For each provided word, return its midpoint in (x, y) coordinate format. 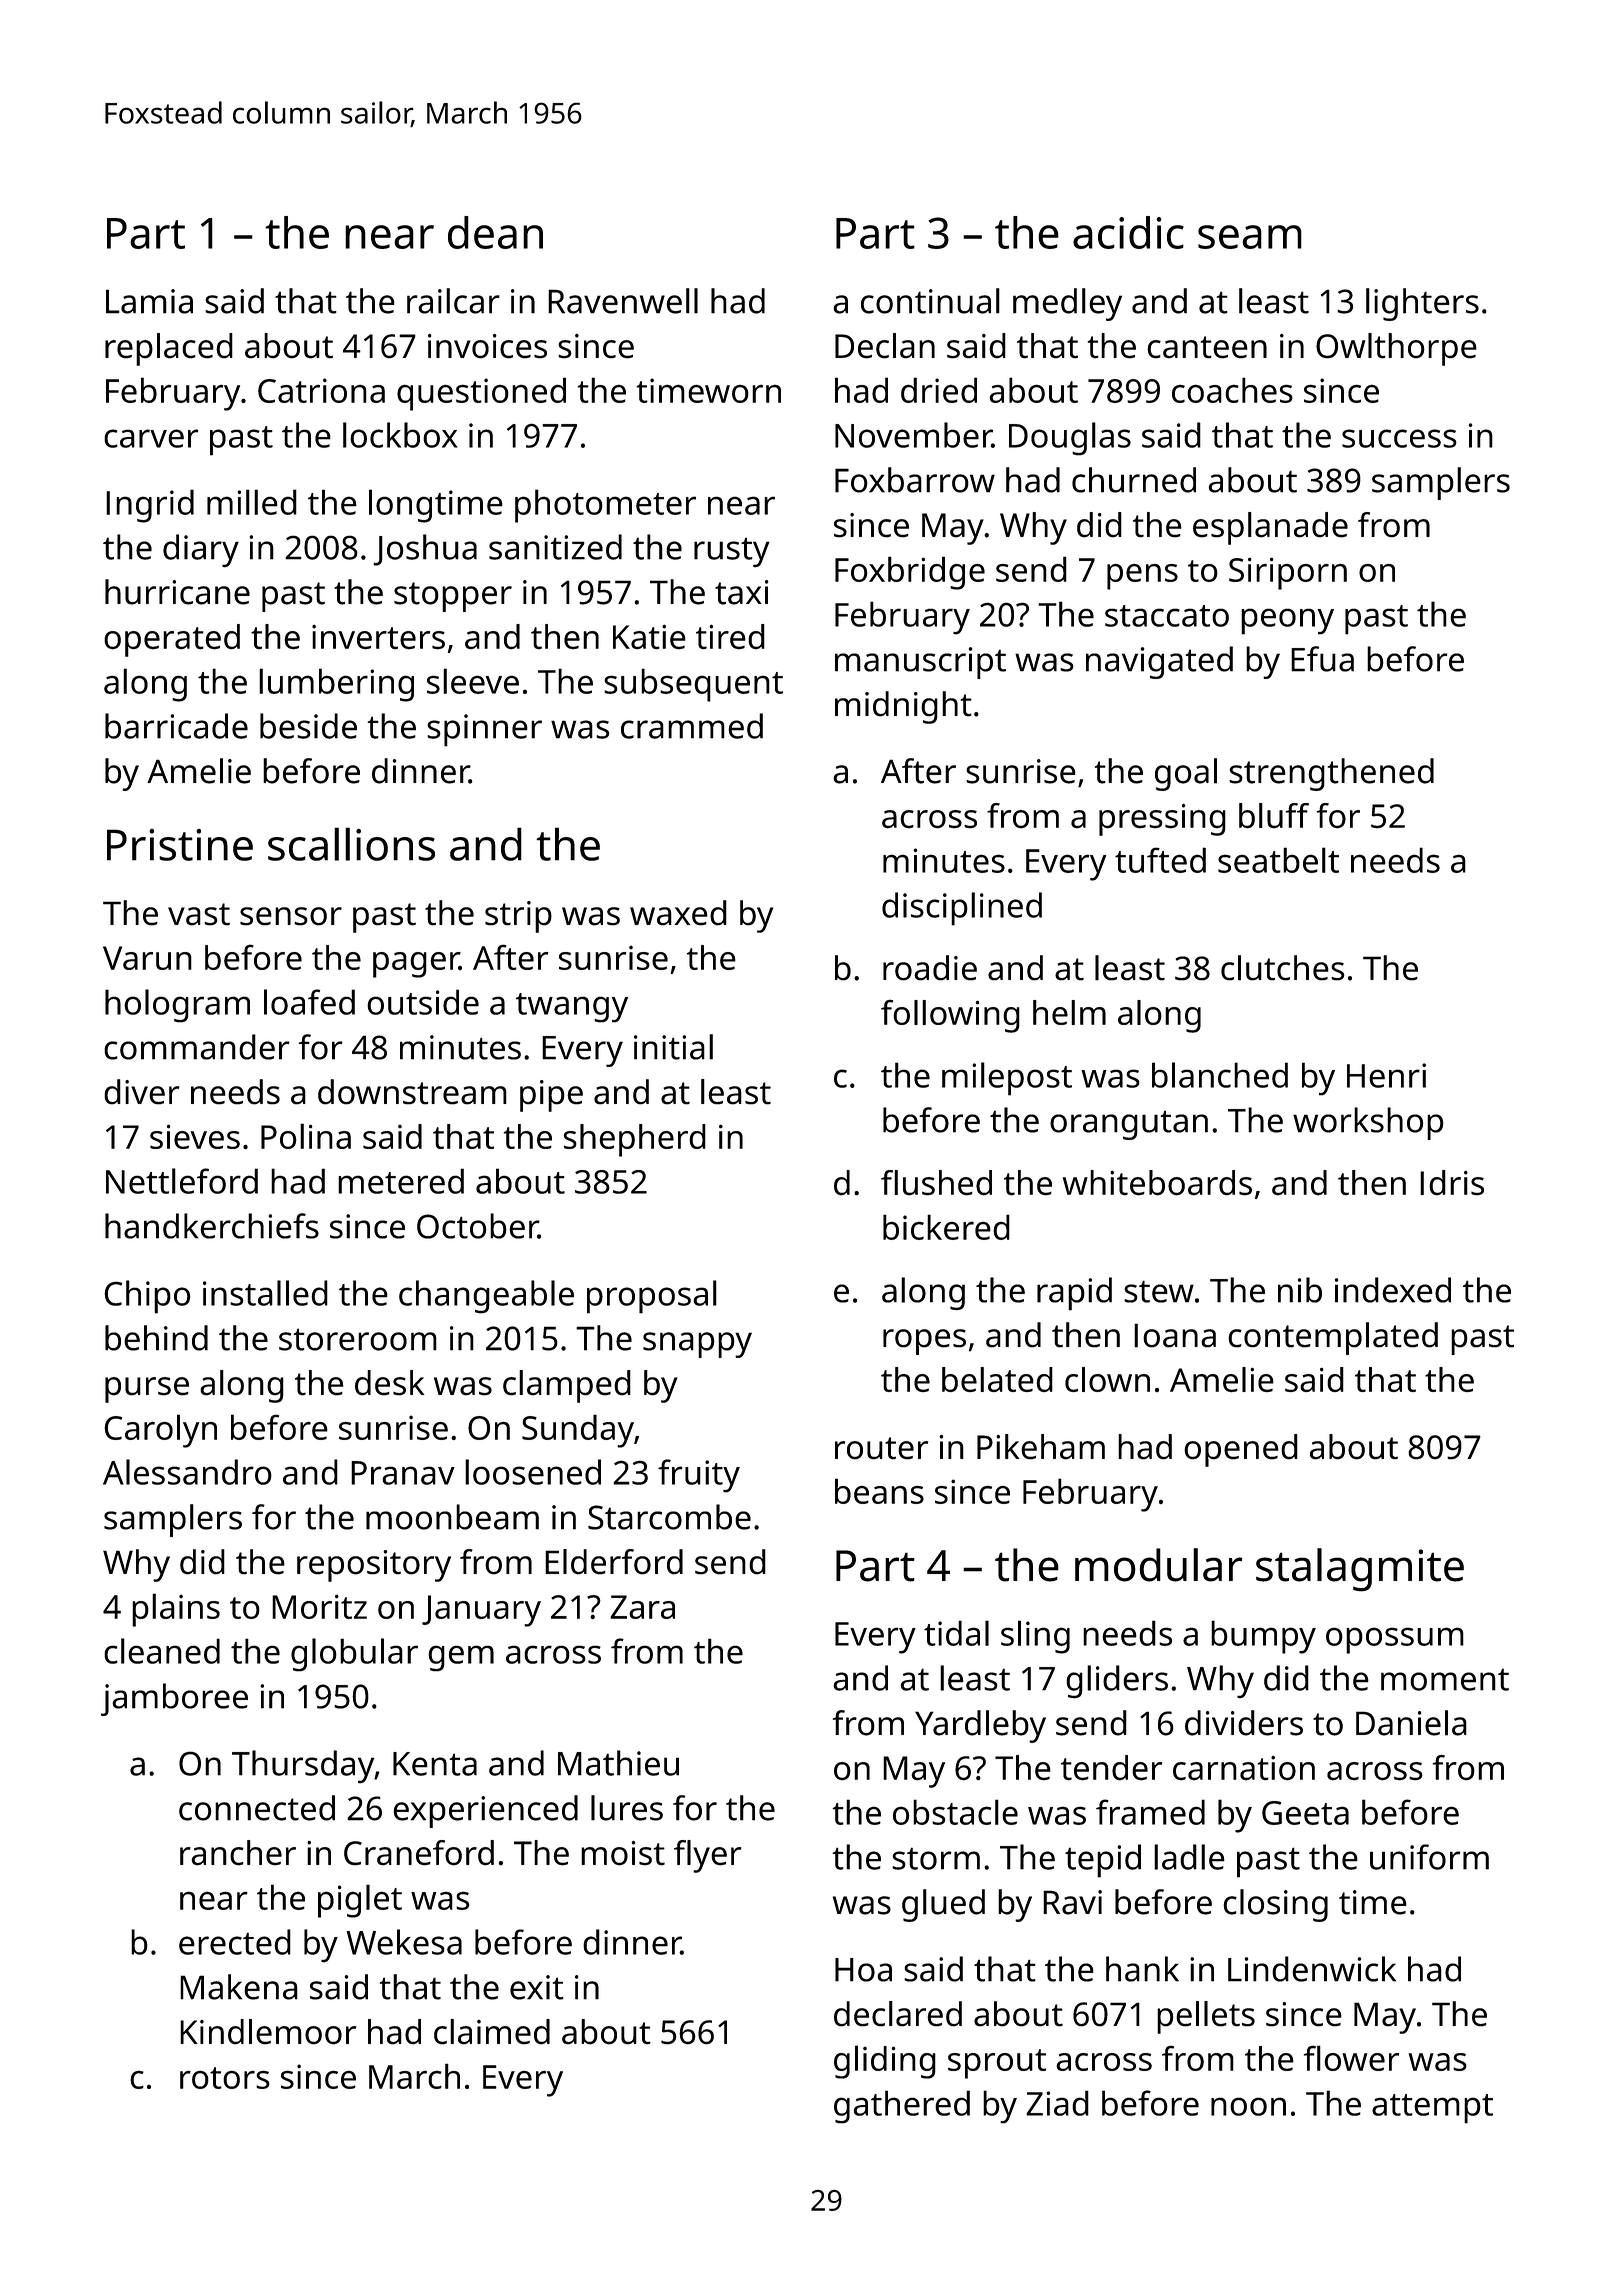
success (1399, 438)
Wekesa (404, 1942)
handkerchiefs (212, 1226)
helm (1069, 1012)
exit (537, 1987)
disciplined (962, 909)
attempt (1432, 2109)
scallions (351, 844)
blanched (1220, 1075)
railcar (453, 301)
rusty (732, 552)
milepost (1007, 1079)
